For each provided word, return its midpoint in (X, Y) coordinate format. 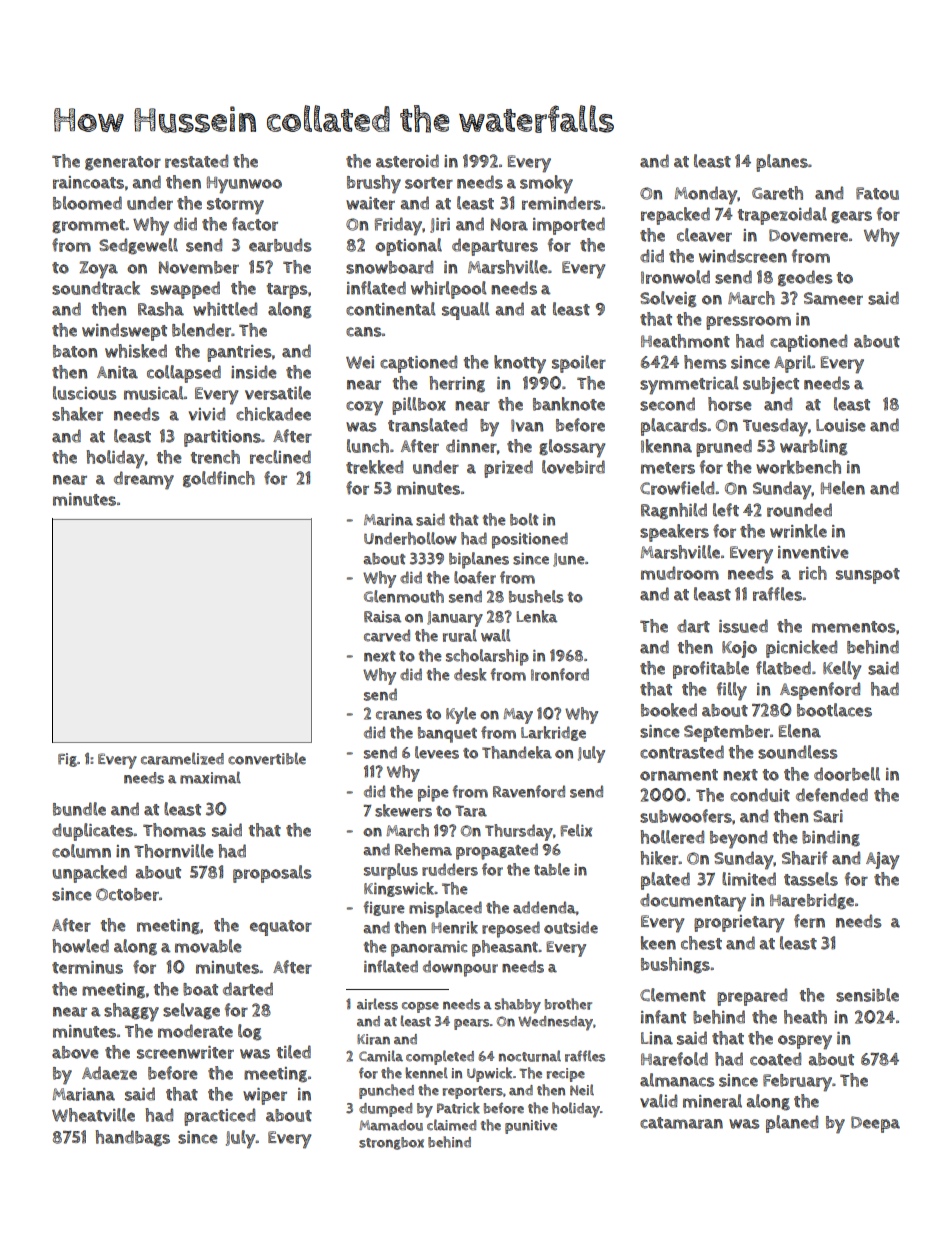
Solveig (668, 299)
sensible (867, 995)
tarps (287, 291)
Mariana (83, 1094)
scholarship (487, 657)
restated (196, 161)
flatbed (783, 668)
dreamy (144, 480)
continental (391, 309)
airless (377, 1004)
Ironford (560, 674)
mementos (853, 627)
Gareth (777, 193)
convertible (267, 758)
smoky (546, 184)
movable (208, 946)
